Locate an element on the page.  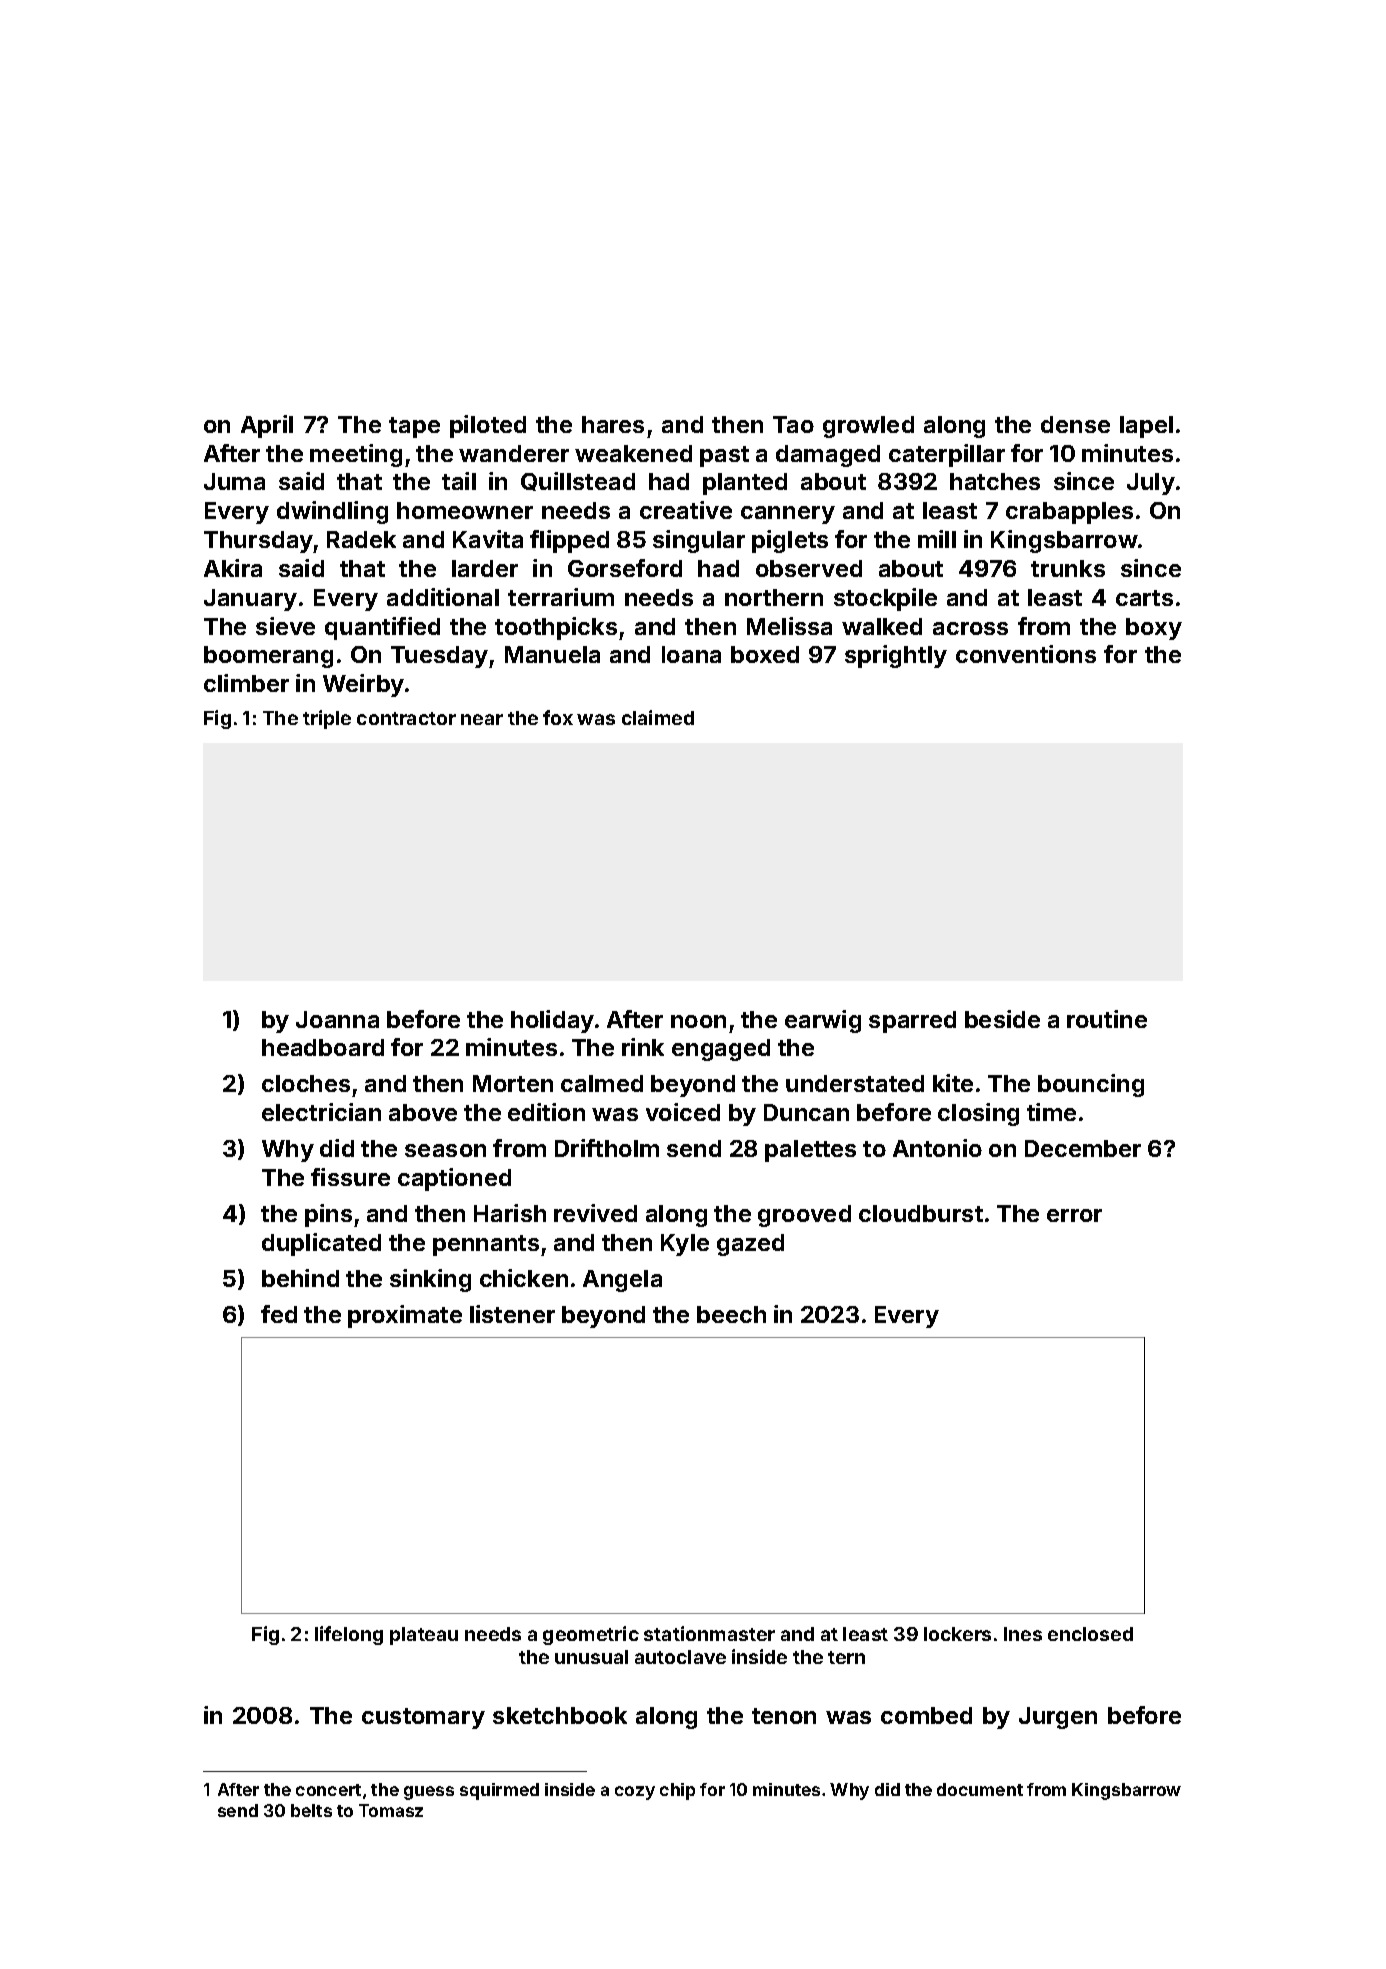
beech is located at coordinates (731, 1314).
